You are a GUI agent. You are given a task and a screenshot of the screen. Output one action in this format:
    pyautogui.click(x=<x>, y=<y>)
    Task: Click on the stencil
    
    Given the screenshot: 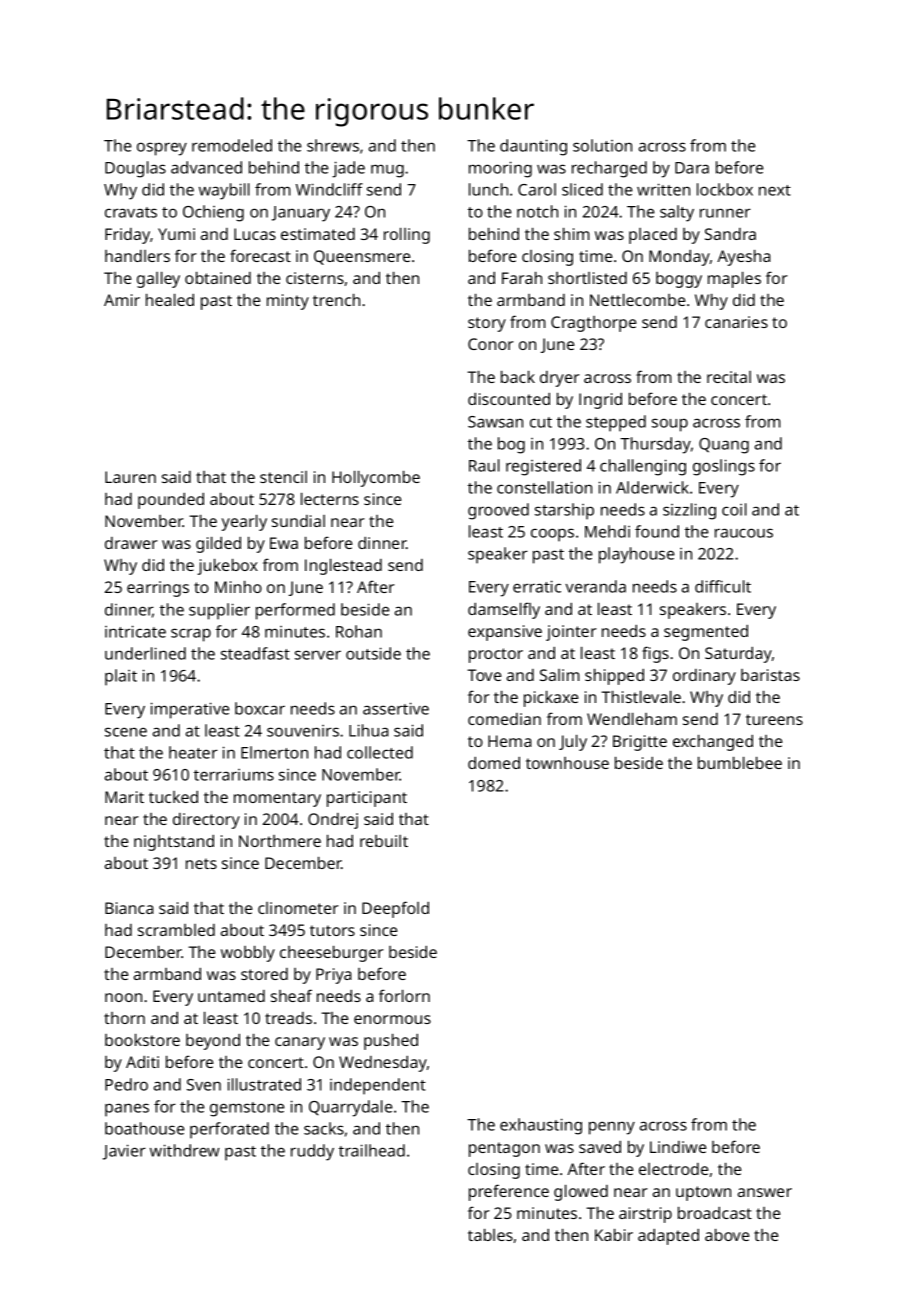 What is the action you would take?
    pyautogui.click(x=283, y=477)
